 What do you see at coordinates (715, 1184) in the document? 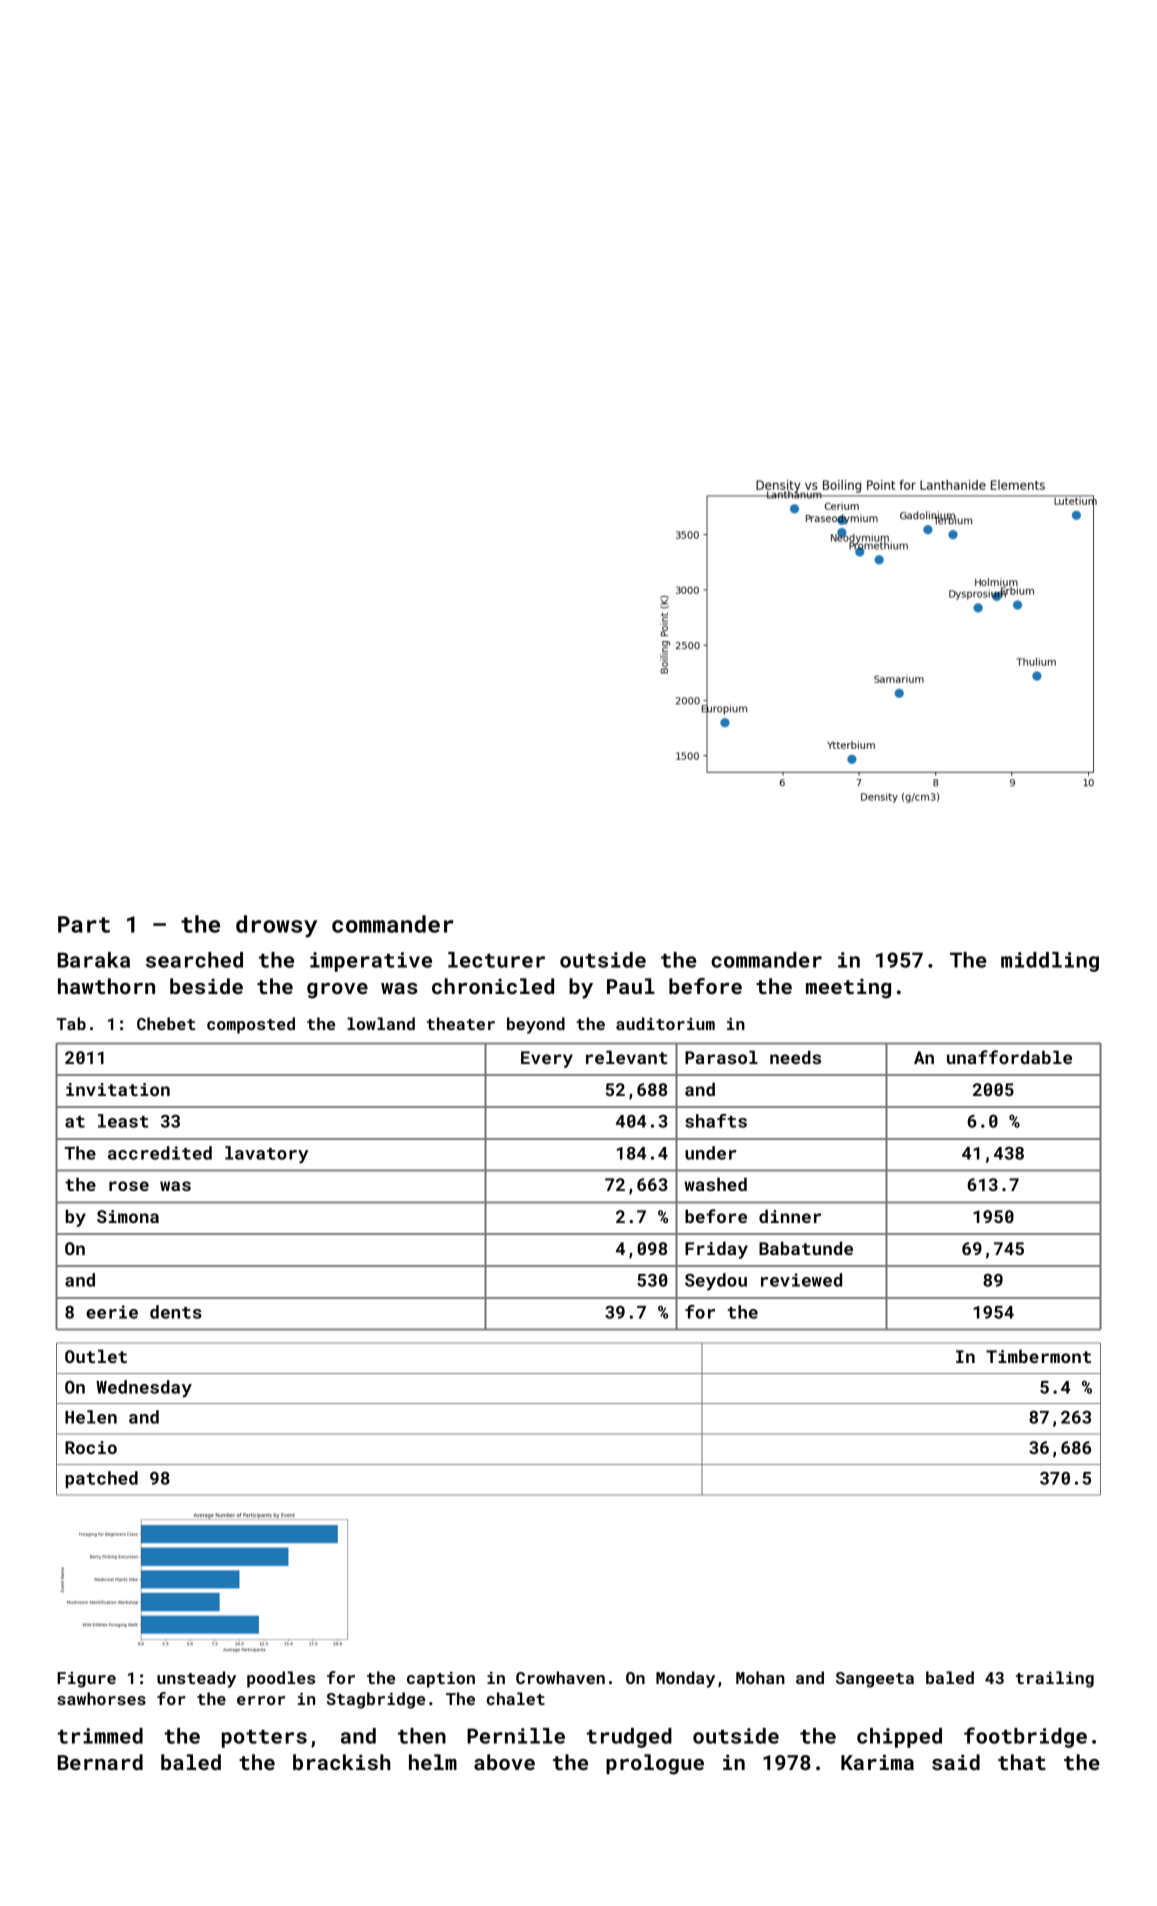
I see `washed` at bounding box center [715, 1184].
